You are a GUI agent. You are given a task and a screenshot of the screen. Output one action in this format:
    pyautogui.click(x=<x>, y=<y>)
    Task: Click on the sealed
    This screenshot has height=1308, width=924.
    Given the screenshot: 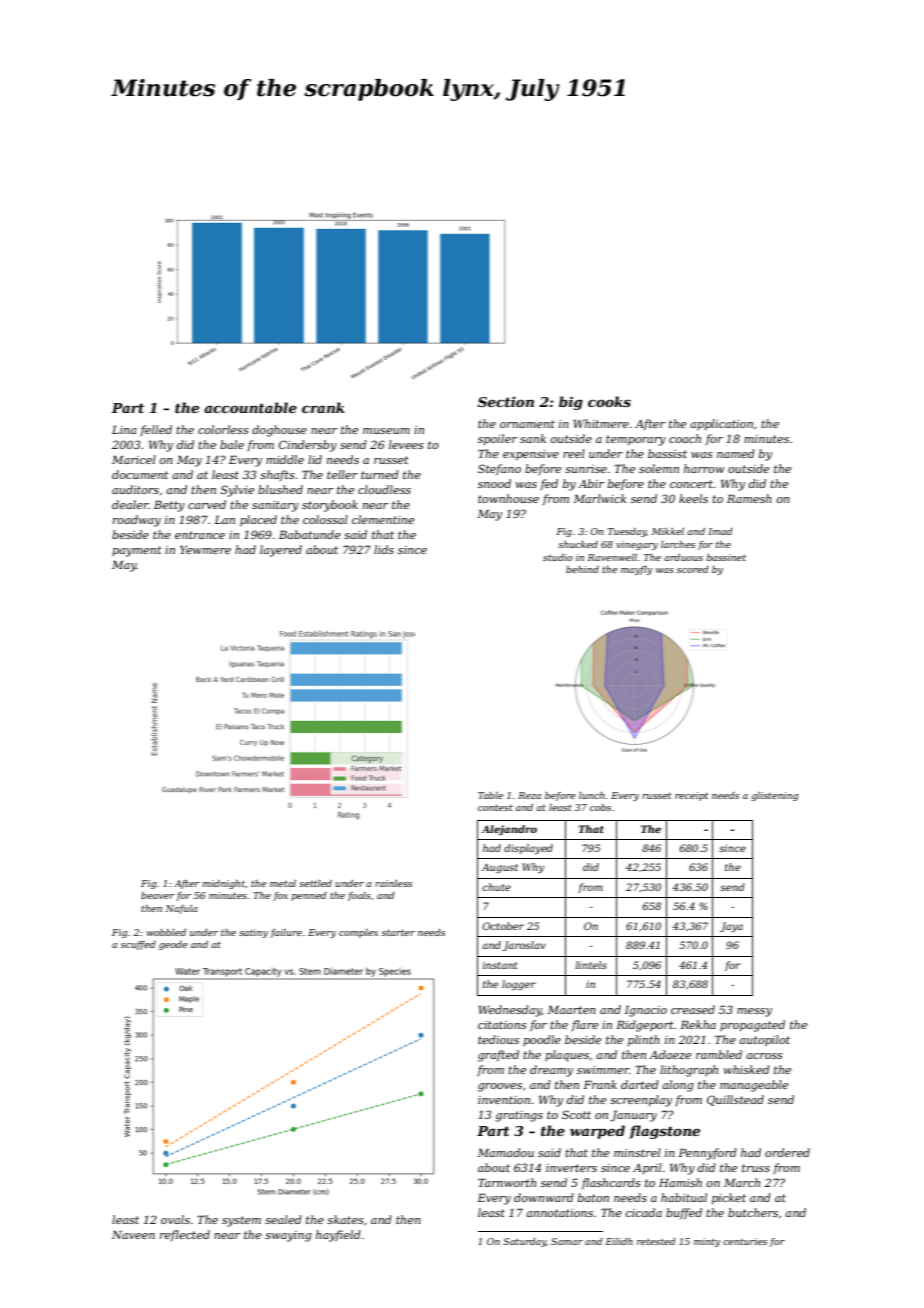 What is the action you would take?
    pyautogui.click(x=283, y=1219)
